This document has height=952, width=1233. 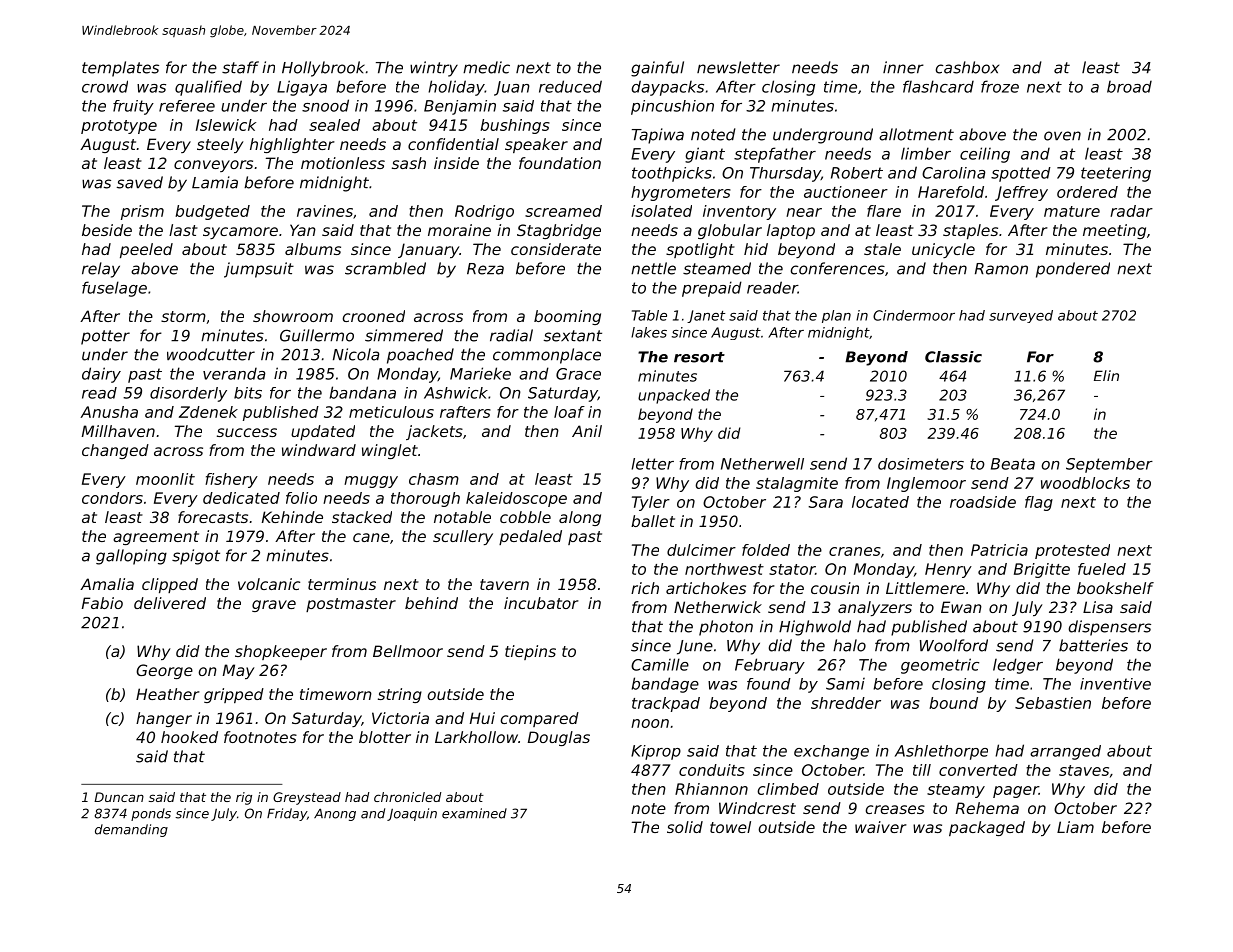 I want to click on spotlight, so click(x=700, y=250).
